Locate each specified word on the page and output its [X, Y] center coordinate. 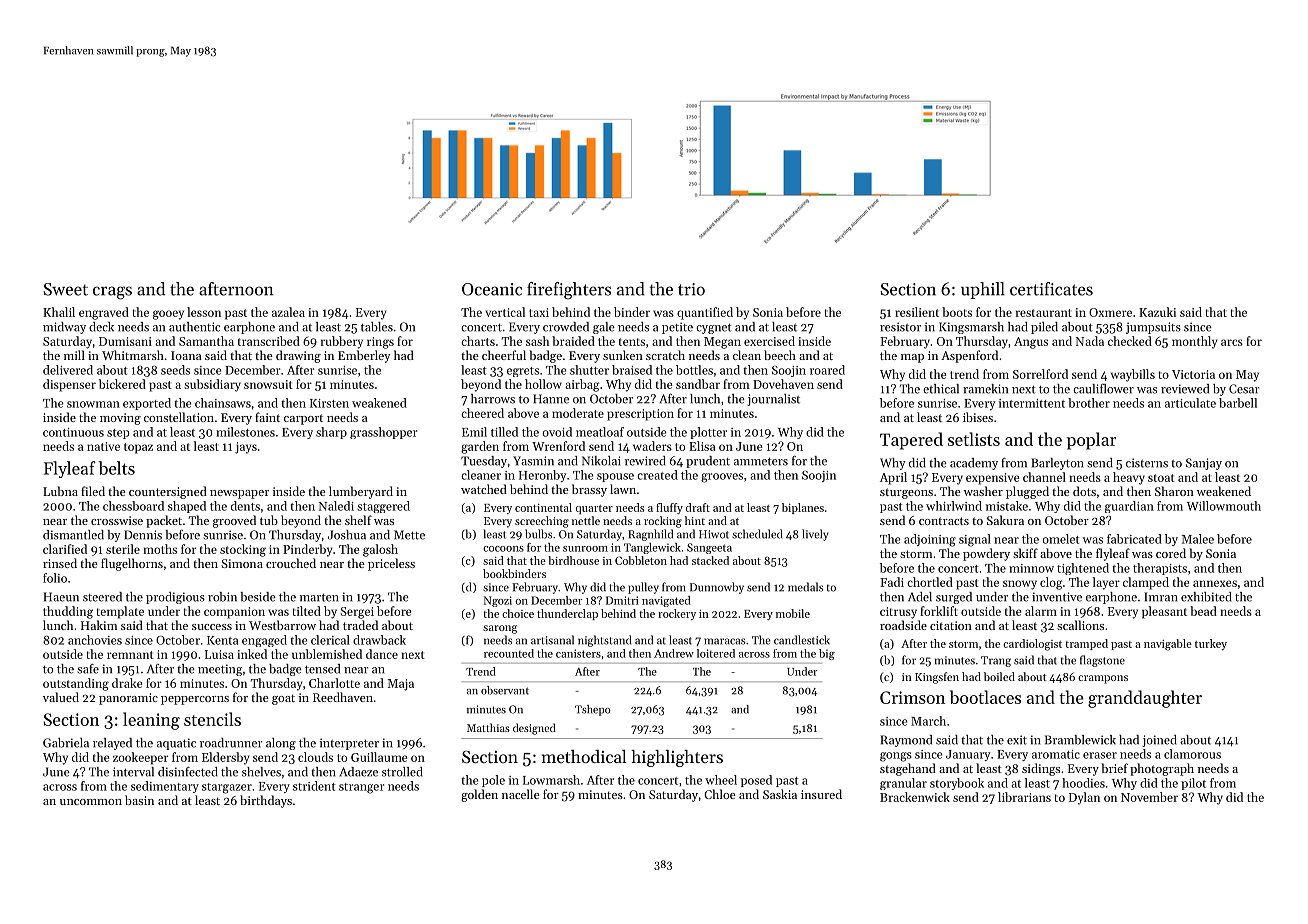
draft [698, 507]
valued [61, 697]
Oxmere [1110, 312]
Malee [1198, 539]
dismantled [73, 535]
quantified [705, 313]
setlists [974, 439]
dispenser [69, 385]
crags [112, 293]
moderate [578, 413]
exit [1017, 740]
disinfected [188, 772]
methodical [584, 756]
